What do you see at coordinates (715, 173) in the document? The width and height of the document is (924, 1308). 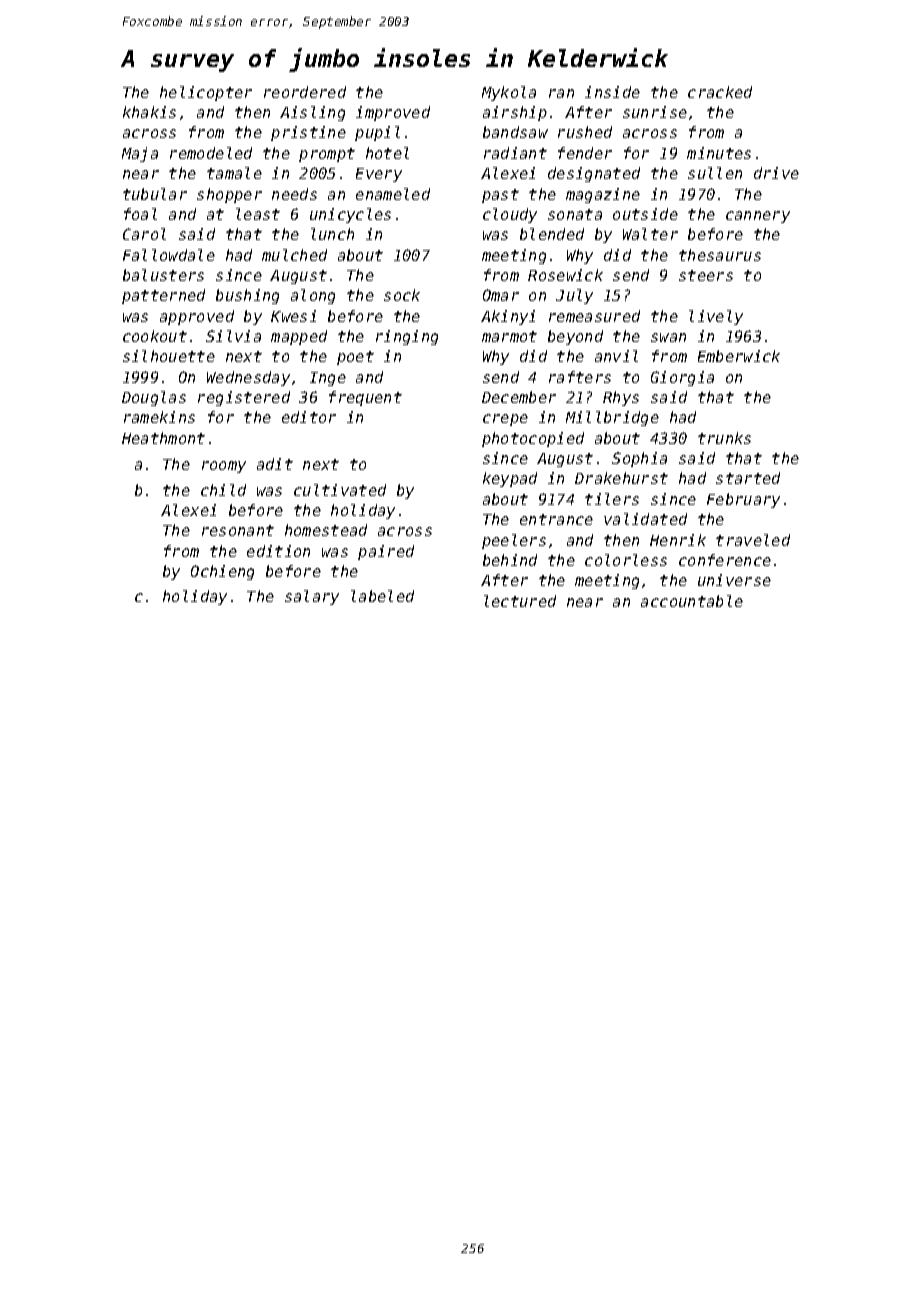 I see `sullen` at bounding box center [715, 173].
